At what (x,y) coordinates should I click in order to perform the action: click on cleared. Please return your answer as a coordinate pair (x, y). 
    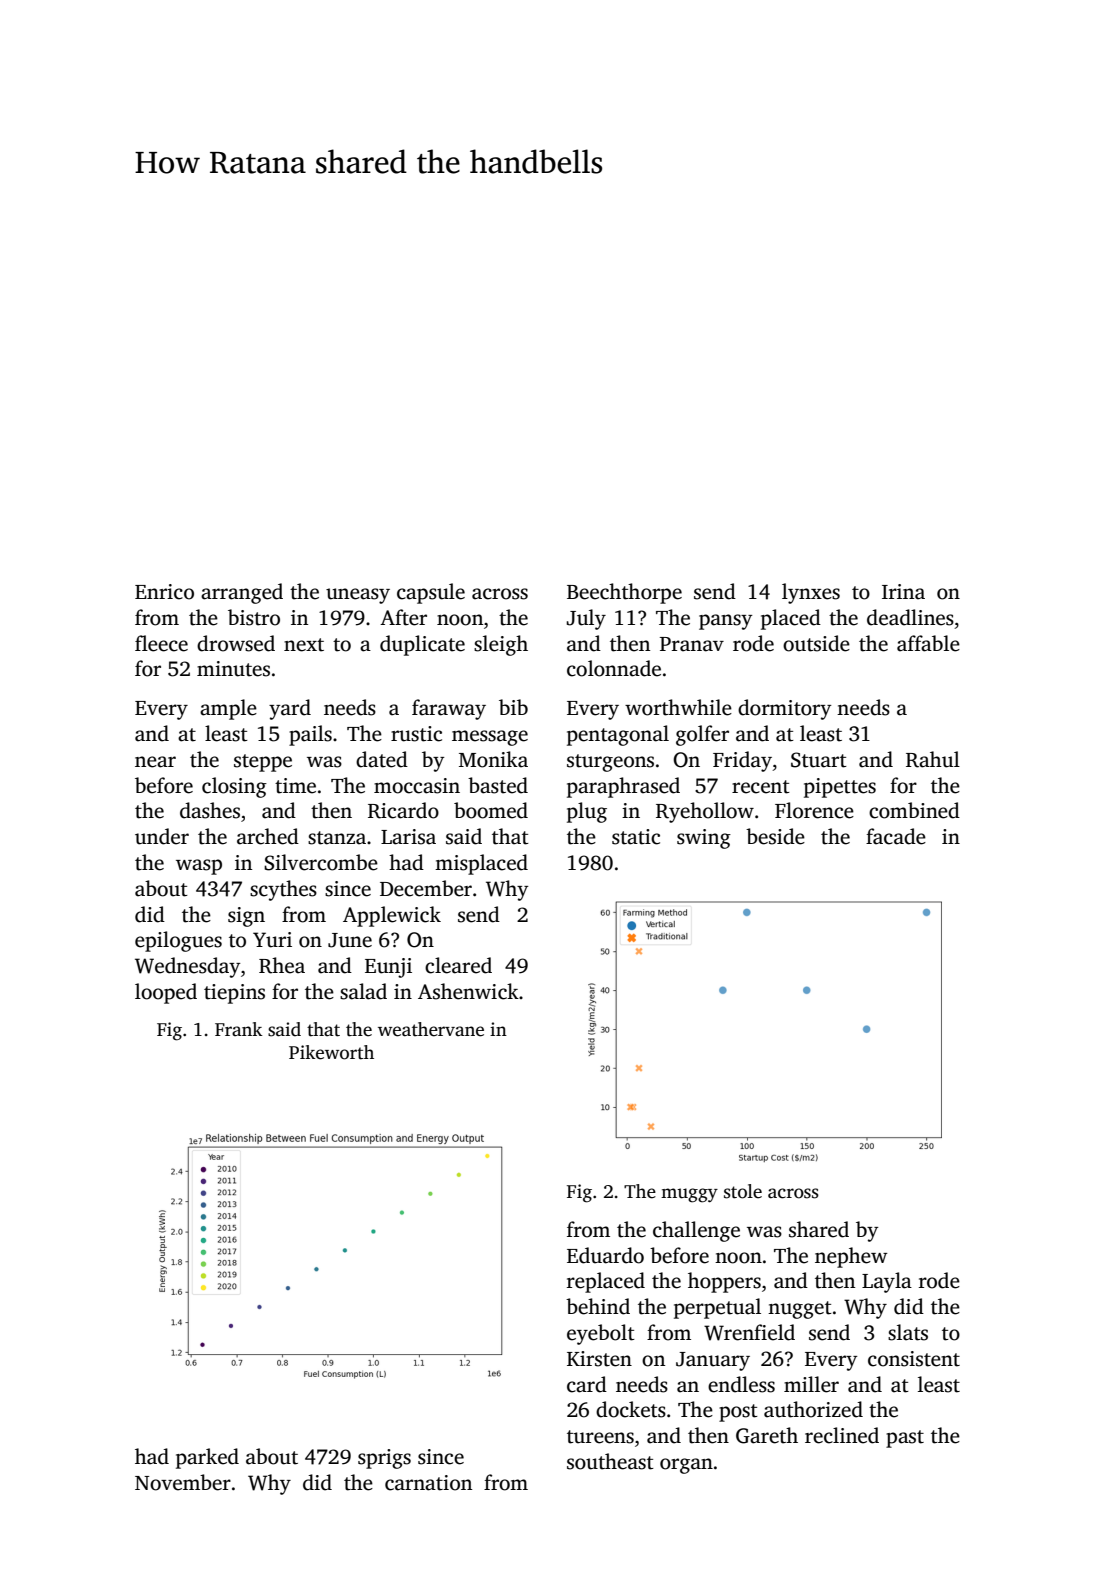
    Looking at the image, I should click on (458, 965).
